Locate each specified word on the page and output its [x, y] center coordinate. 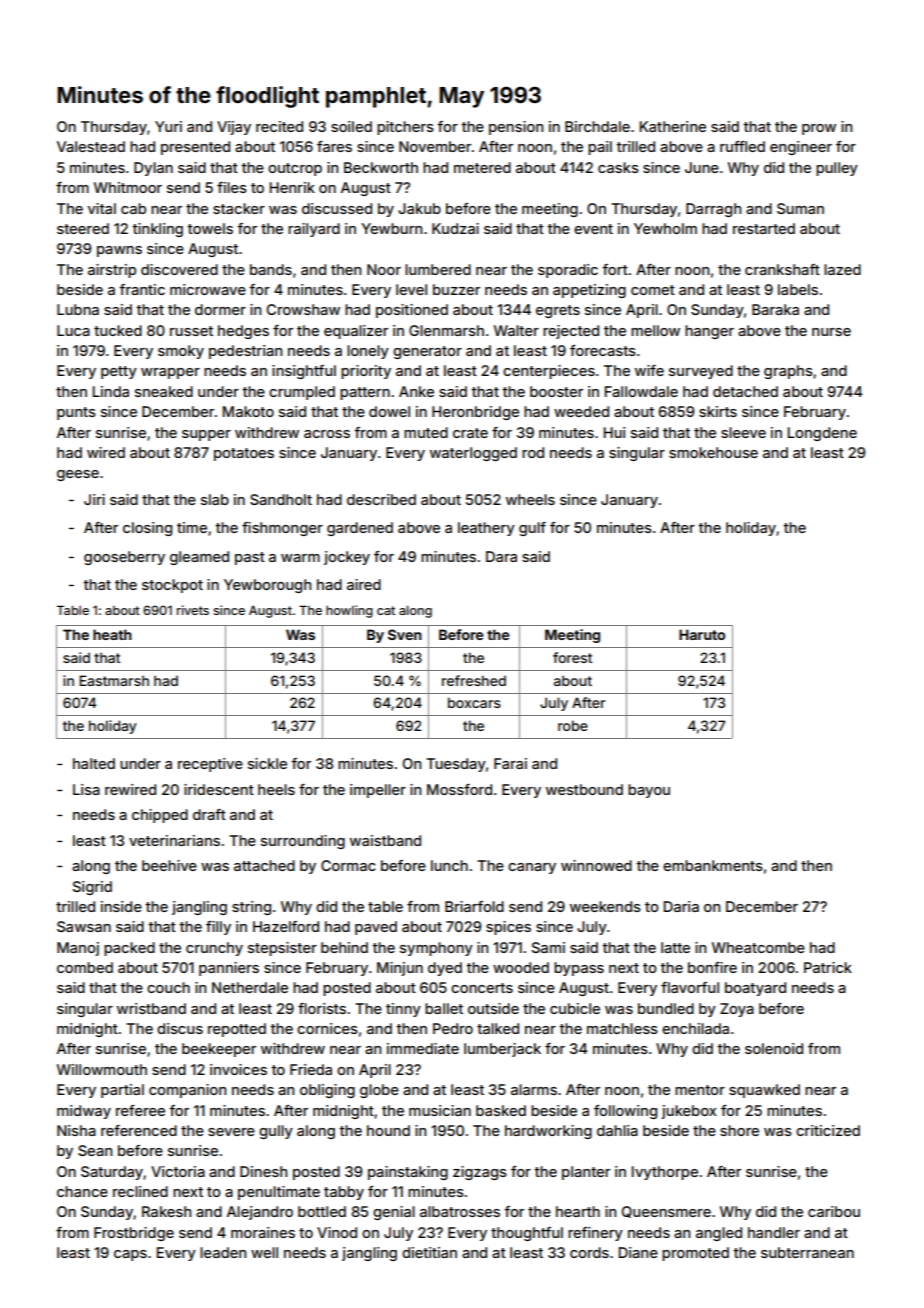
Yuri [168, 126]
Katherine [673, 126]
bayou [649, 791]
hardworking [548, 1132]
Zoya [737, 1010]
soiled [351, 126]
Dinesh [263, 1171]
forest [572, 657]
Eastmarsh [114, 680]
